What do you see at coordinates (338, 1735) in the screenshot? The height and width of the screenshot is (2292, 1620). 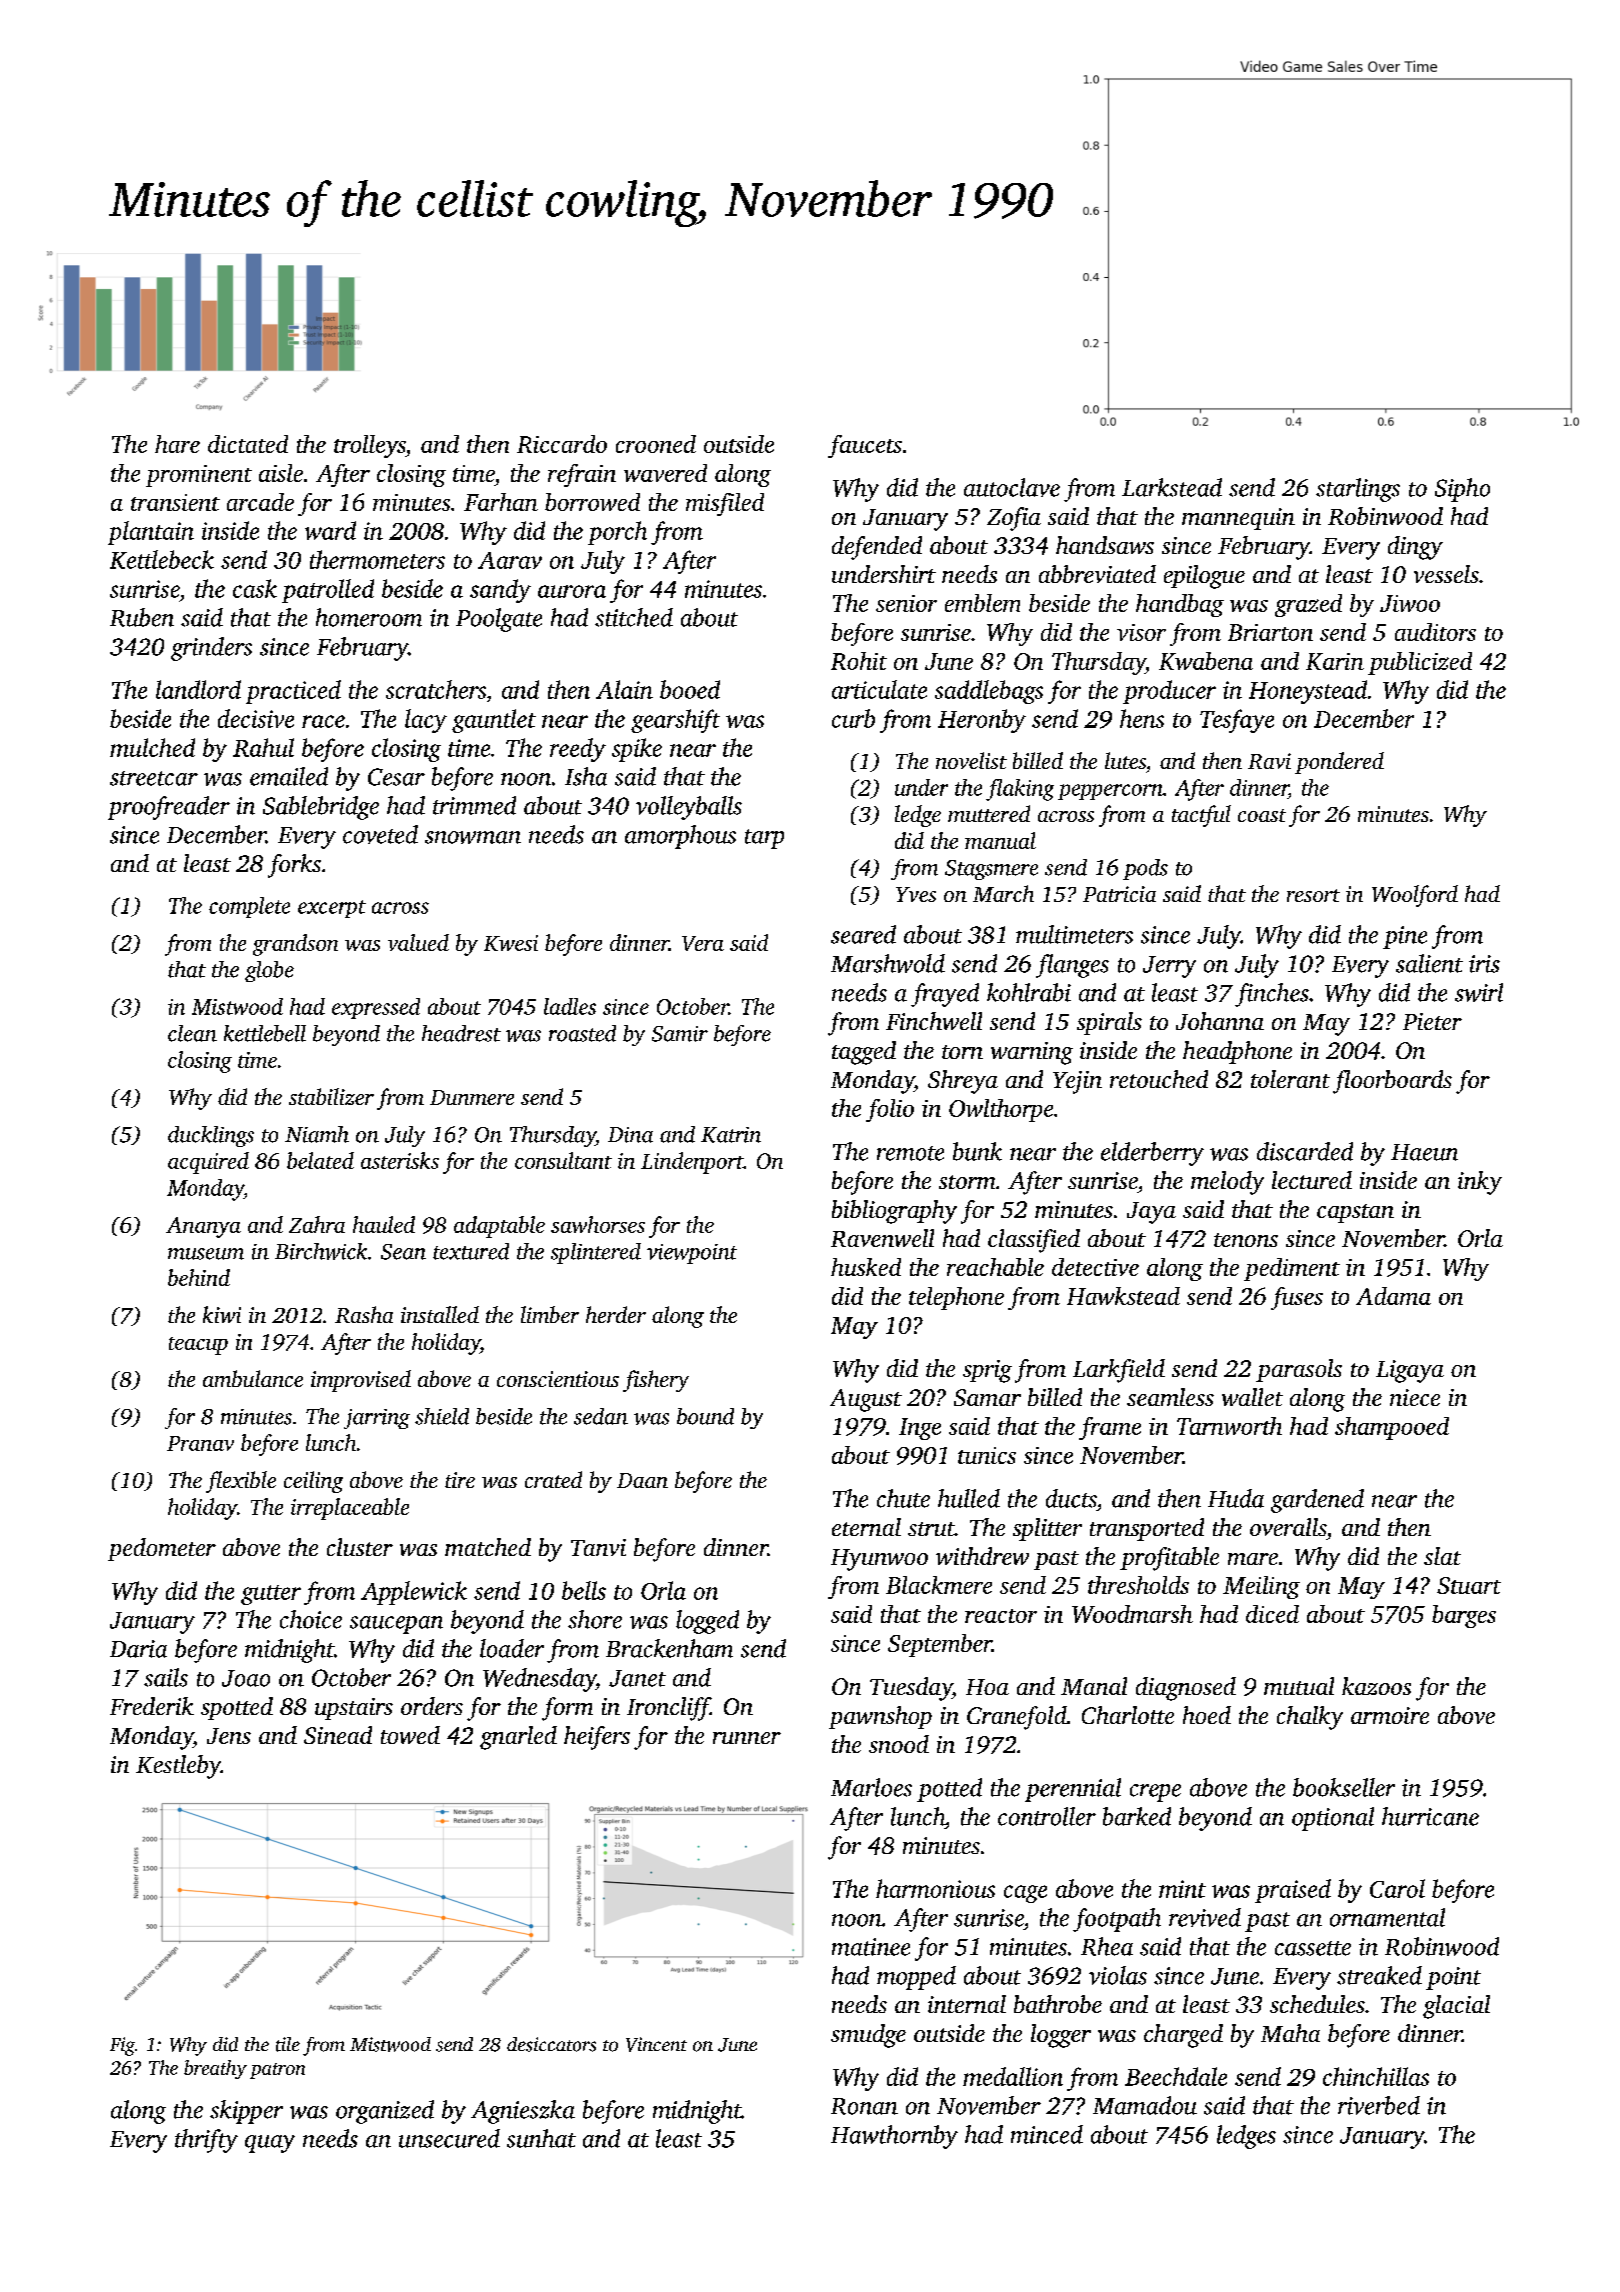 I see `Sinead` at bounding box center [338, 1735].
